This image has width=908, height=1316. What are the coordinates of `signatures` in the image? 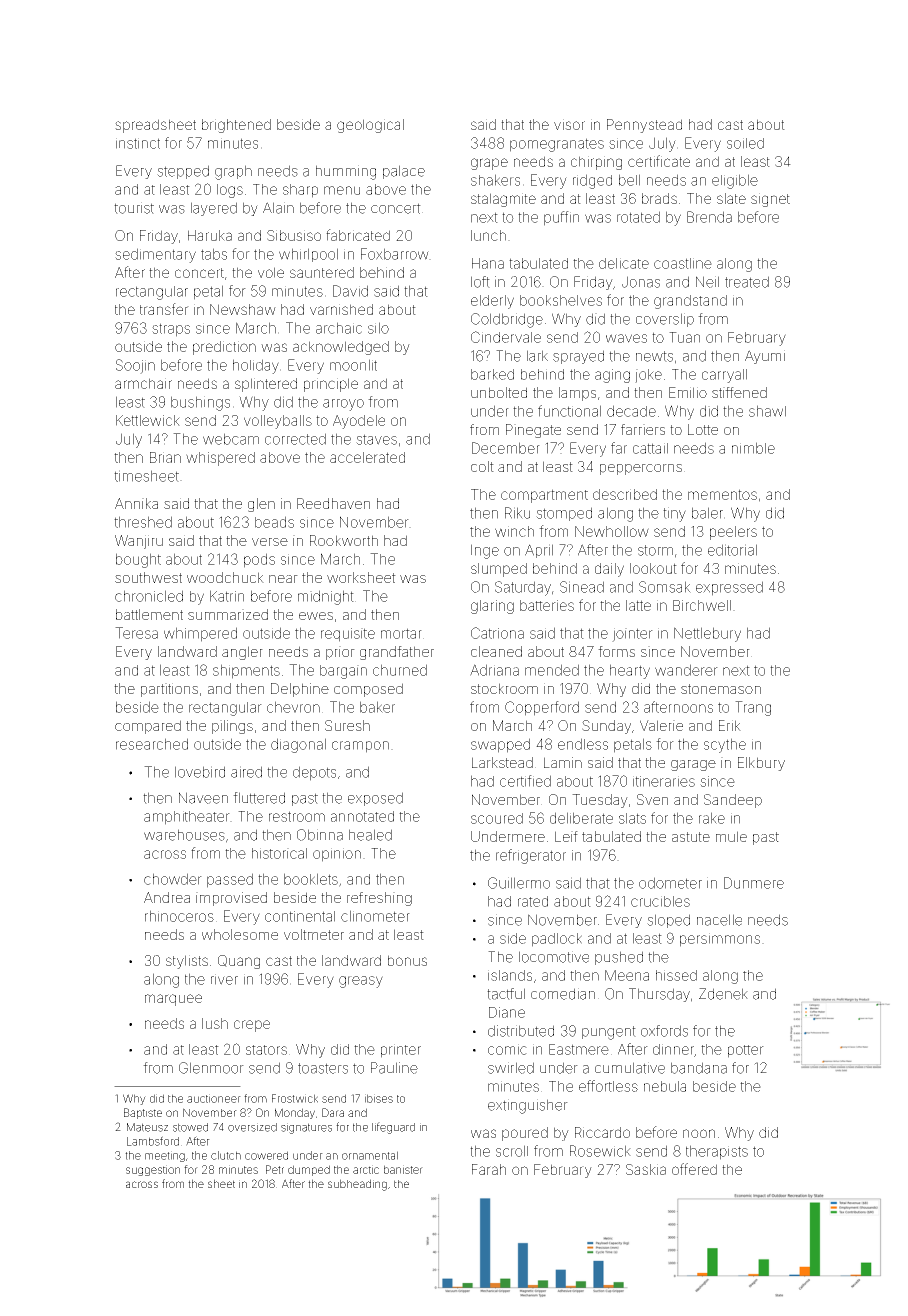 It's located at (306, 1128).
